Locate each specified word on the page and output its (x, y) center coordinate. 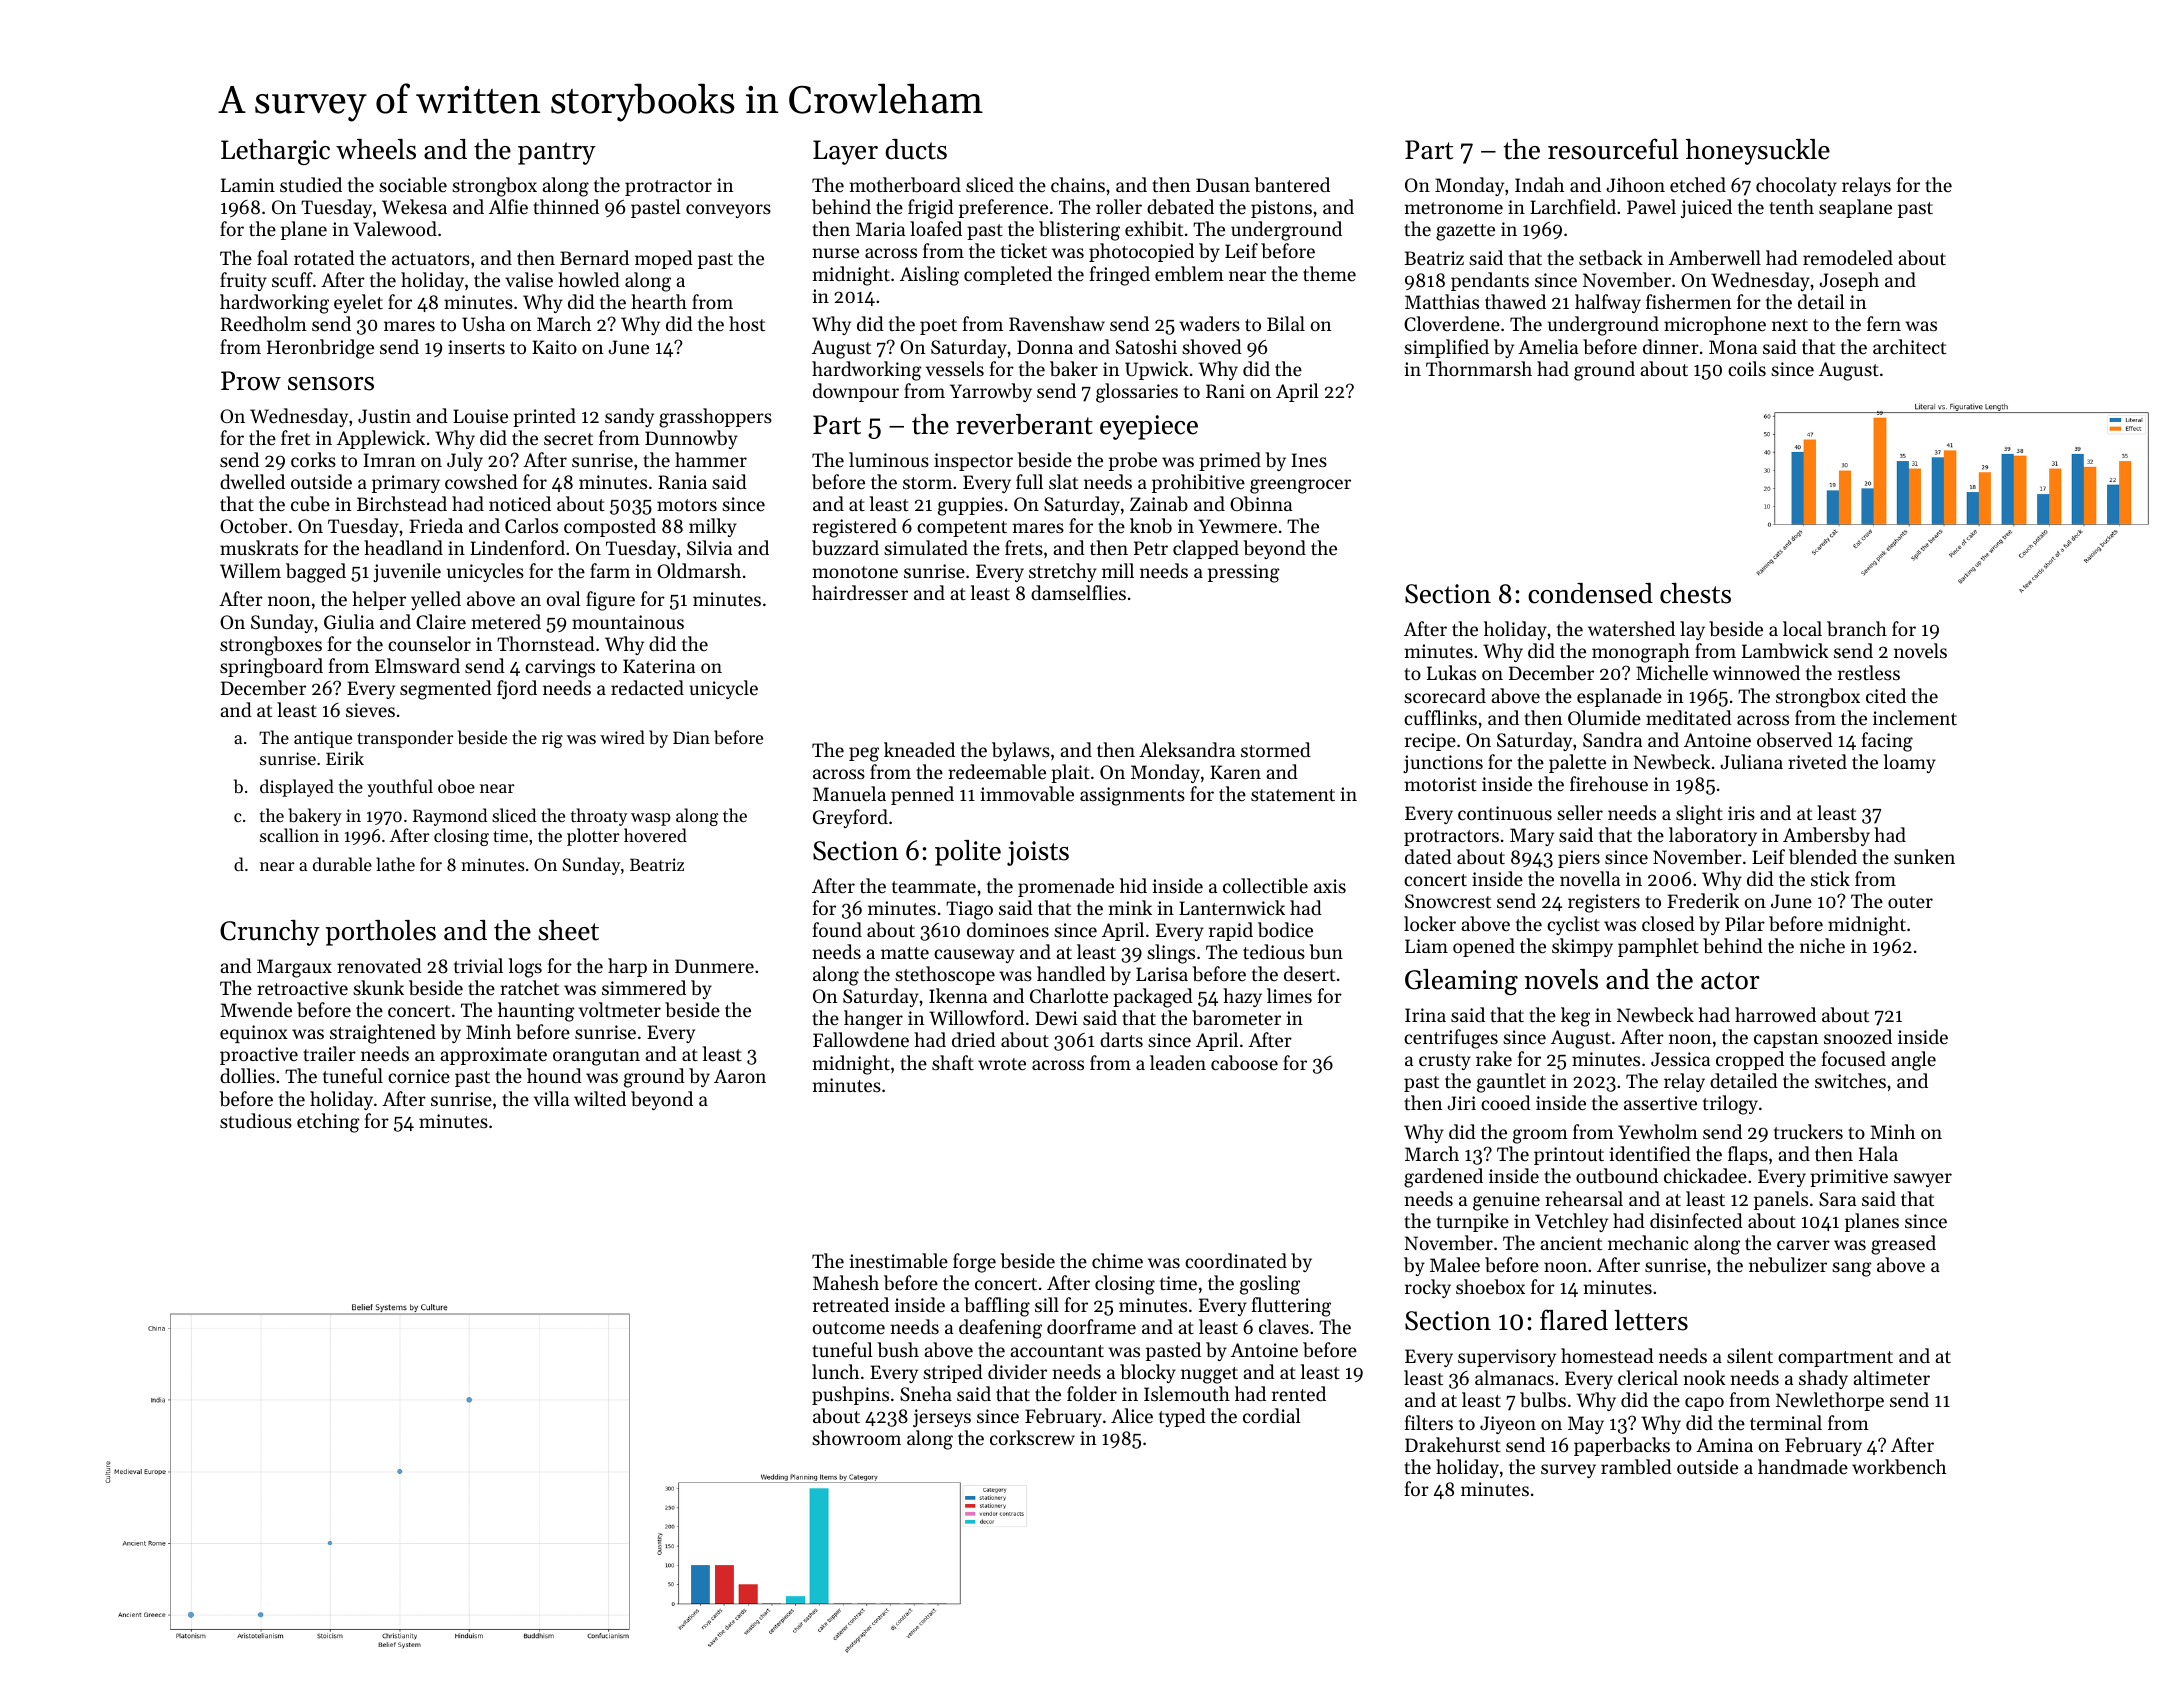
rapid (1231, 931)
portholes (381, 933)
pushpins (850, 1395)
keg (1575, 1017)
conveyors (728, 211)
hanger (873, 1020)
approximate (493, 1056)
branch (1857, 629)
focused (1854, 1058)
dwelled (252, 481)
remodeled (1848, 257)
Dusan (1223, 185)
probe (1133, 461)
